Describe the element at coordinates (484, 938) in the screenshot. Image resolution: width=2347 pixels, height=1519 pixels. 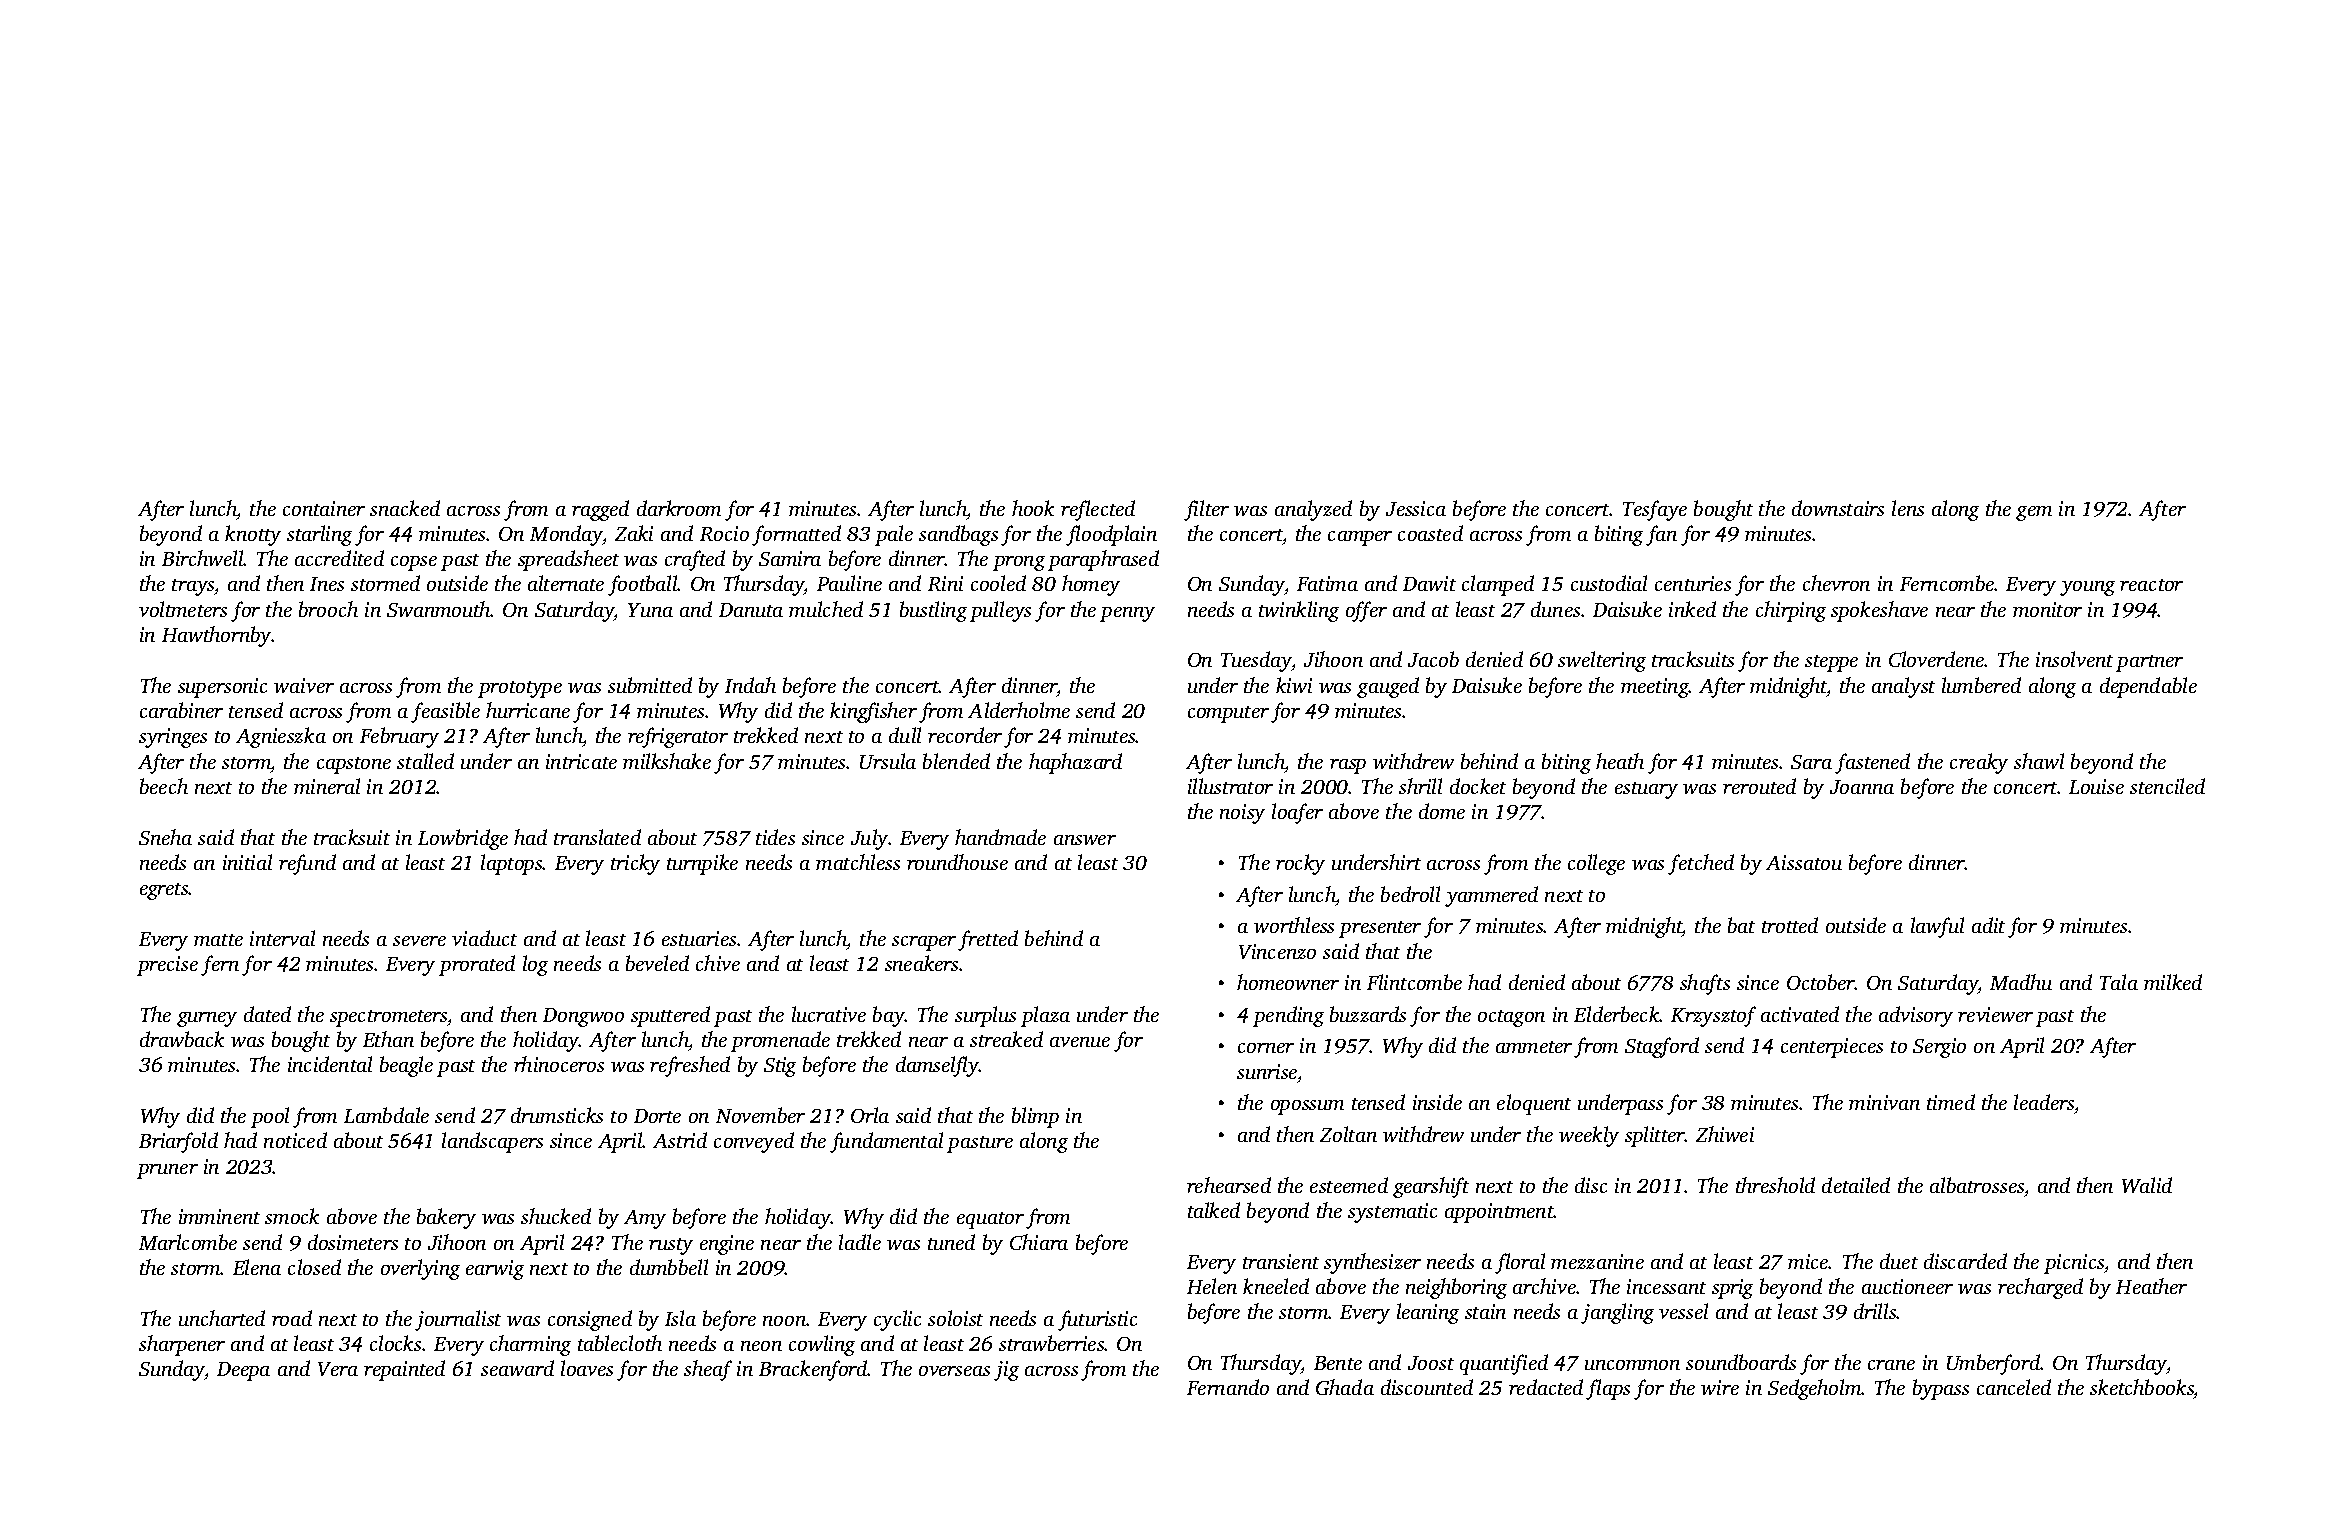
I see `viaduct` at that location.
